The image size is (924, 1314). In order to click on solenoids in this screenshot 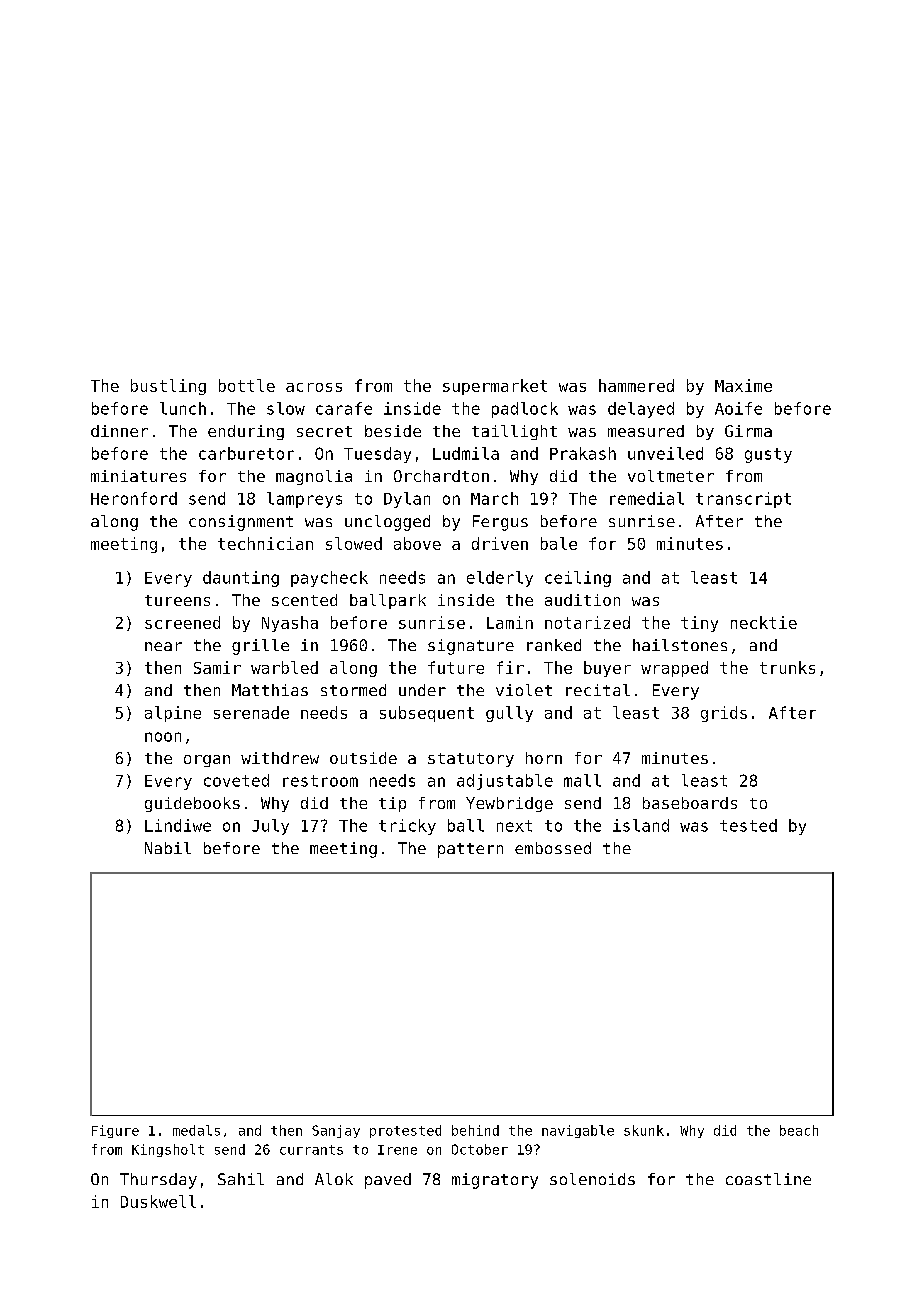, I will do `click(592, 1179)`.
